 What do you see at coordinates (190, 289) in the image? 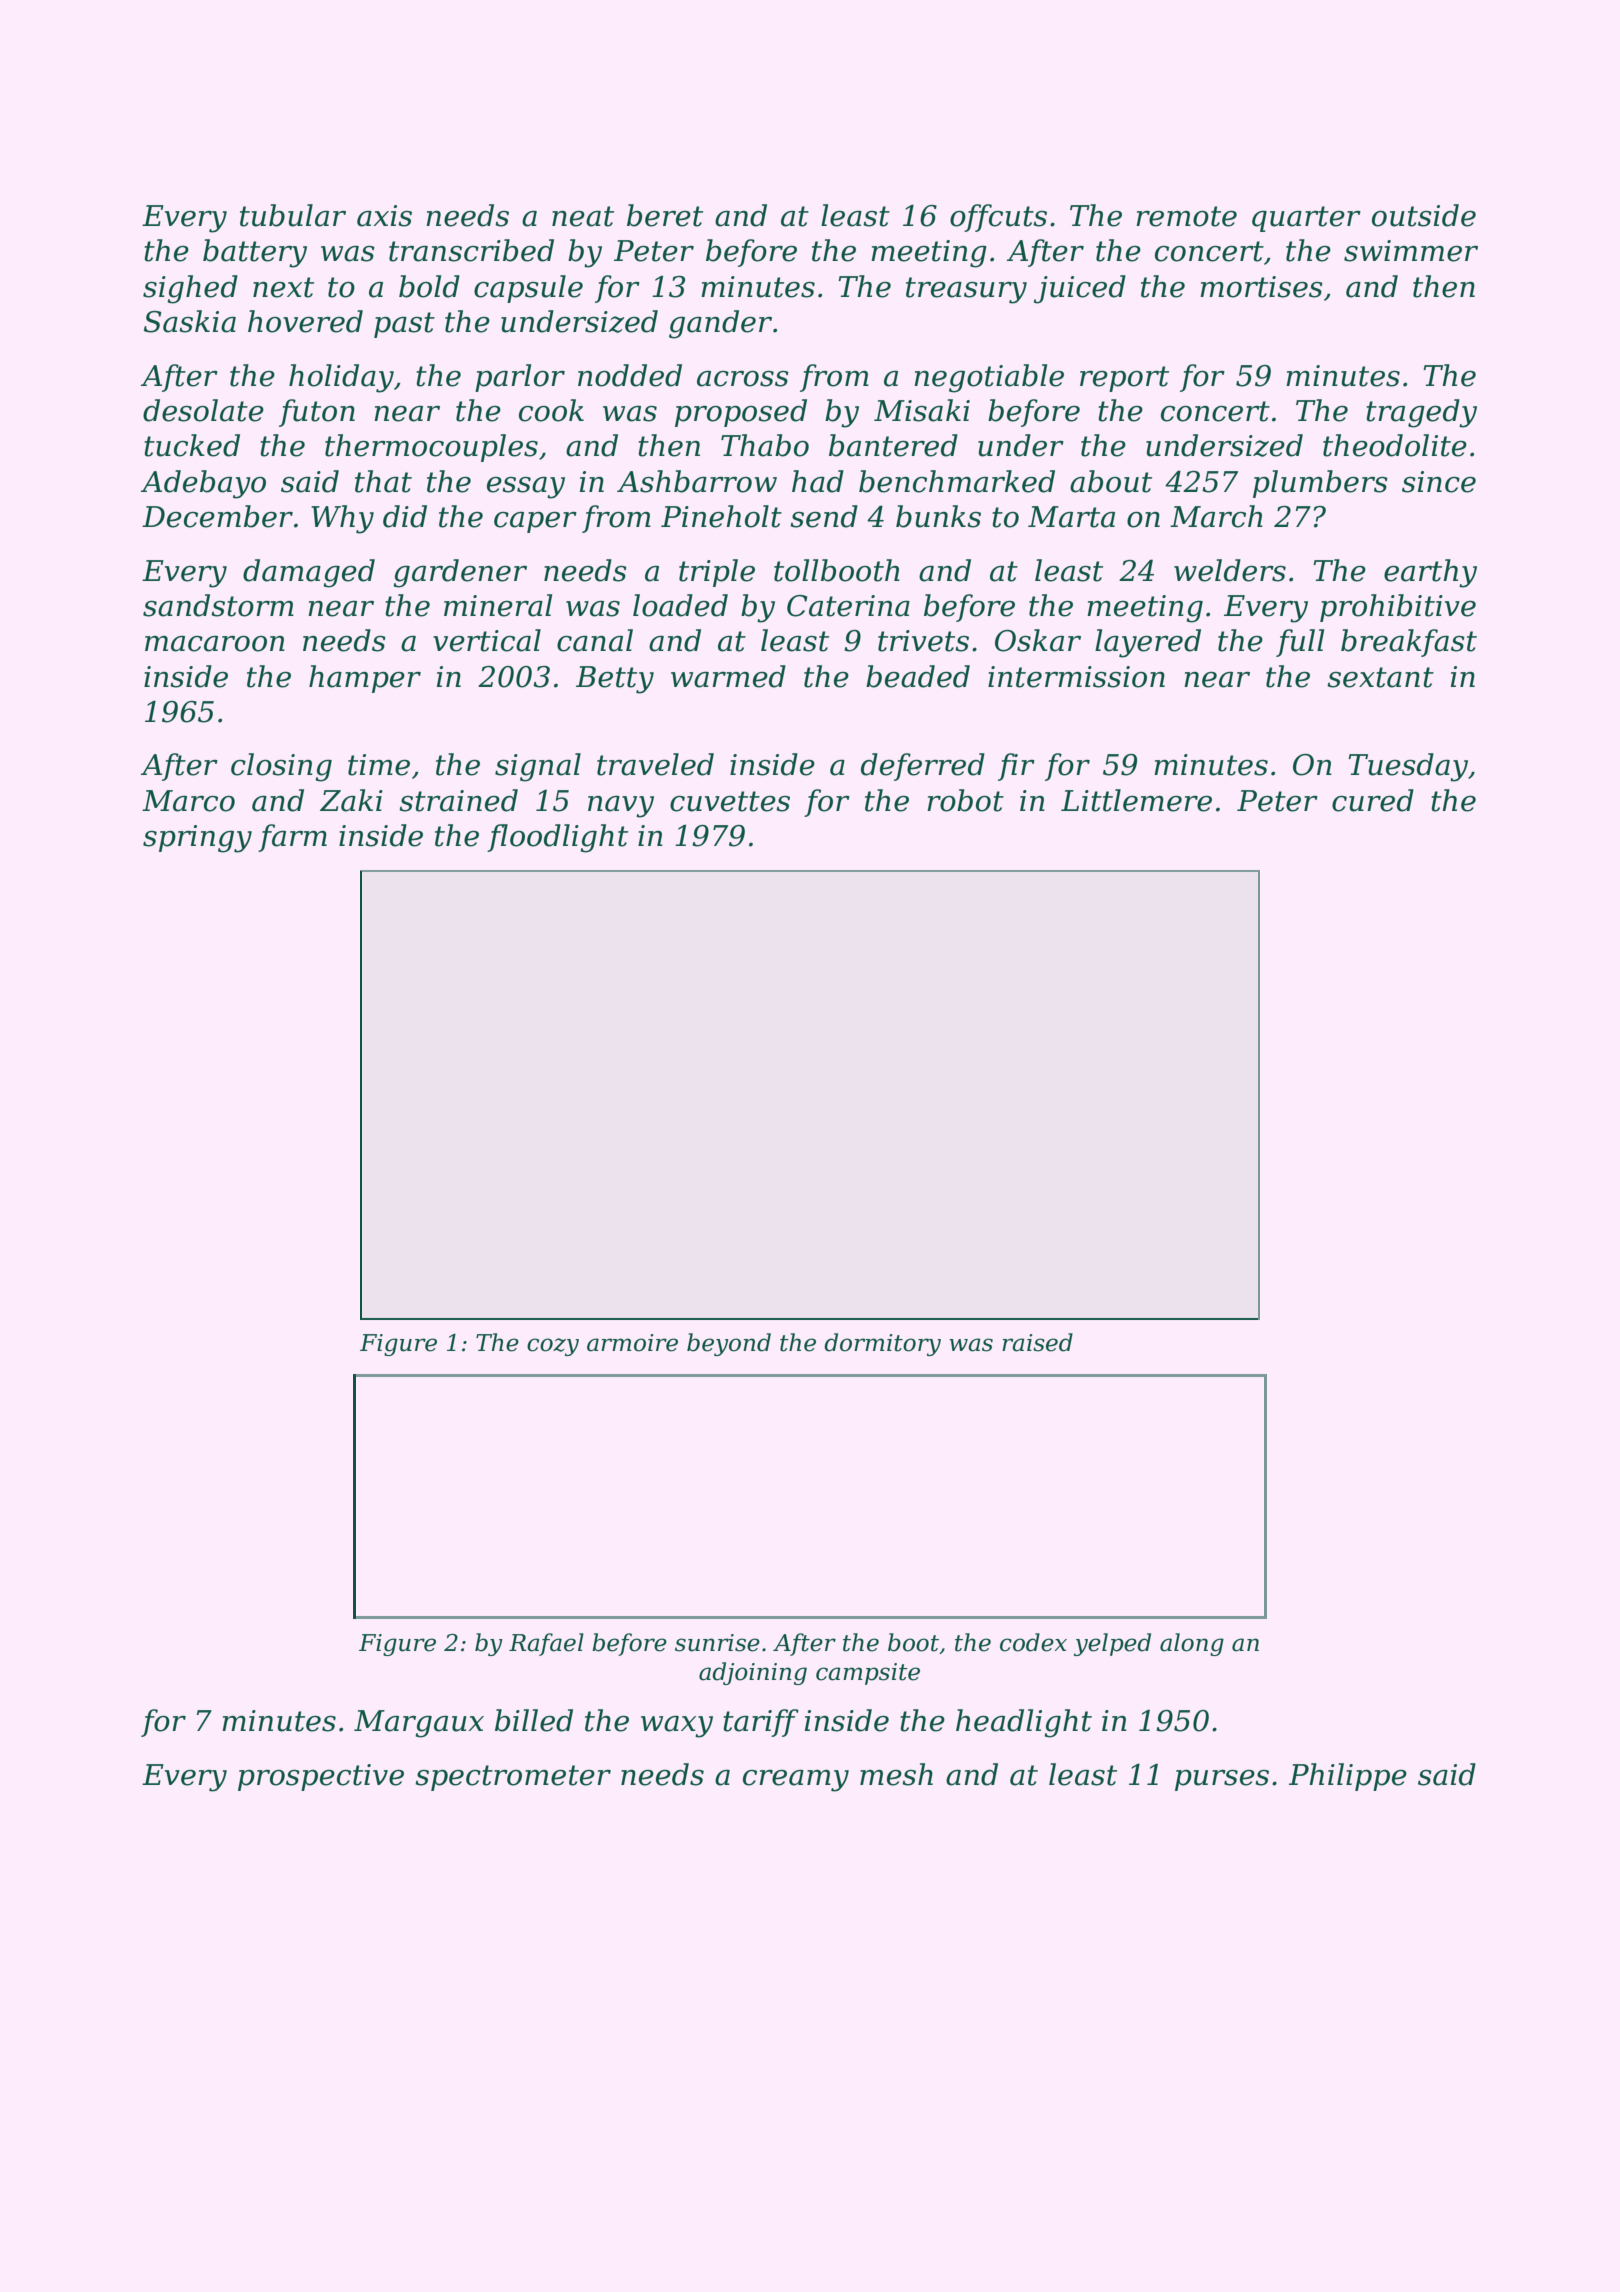
I see `sighed` at bounding box center [190, 289].
